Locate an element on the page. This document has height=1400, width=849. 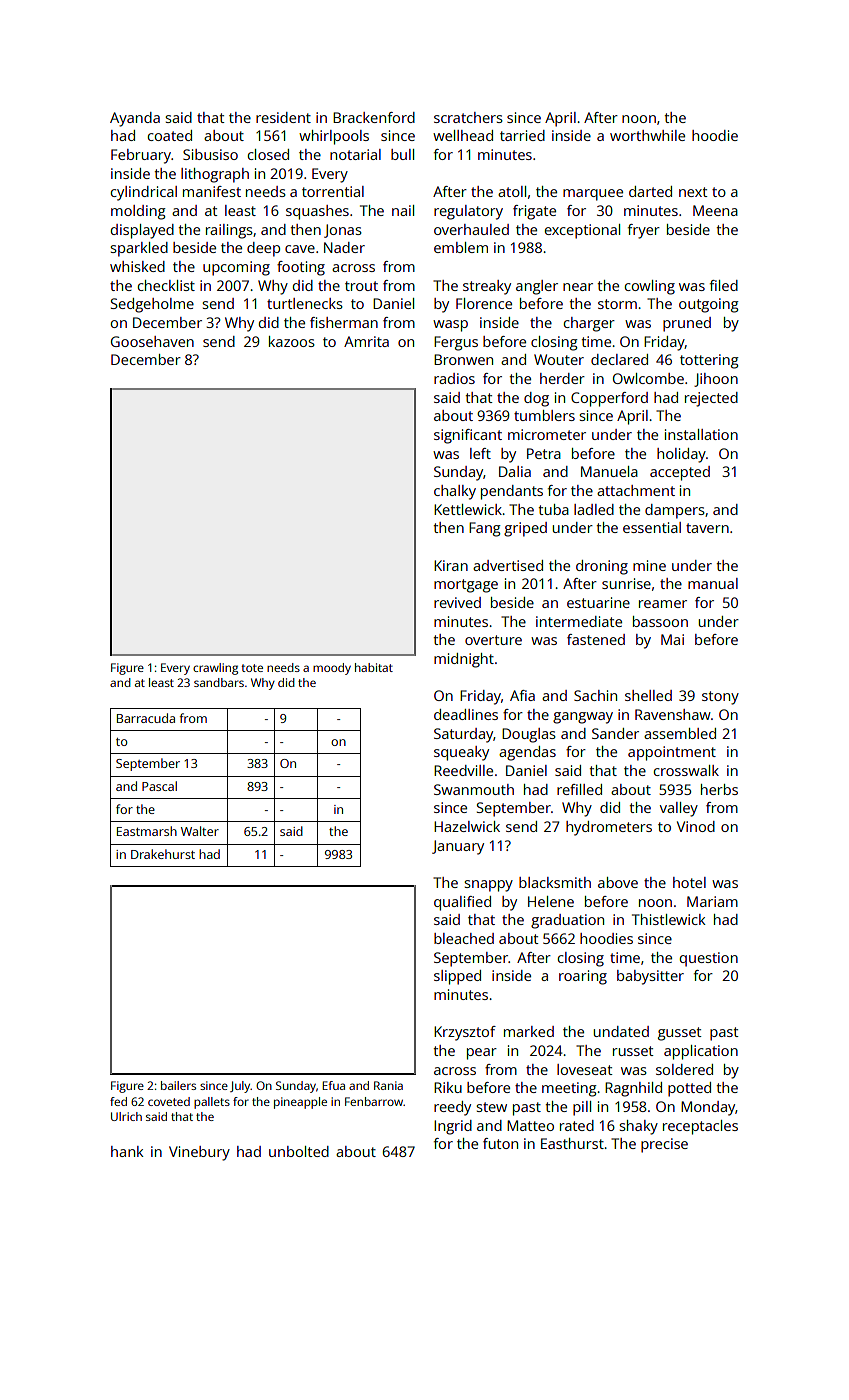
Goosehaven is located at coordinates (152, 341).
